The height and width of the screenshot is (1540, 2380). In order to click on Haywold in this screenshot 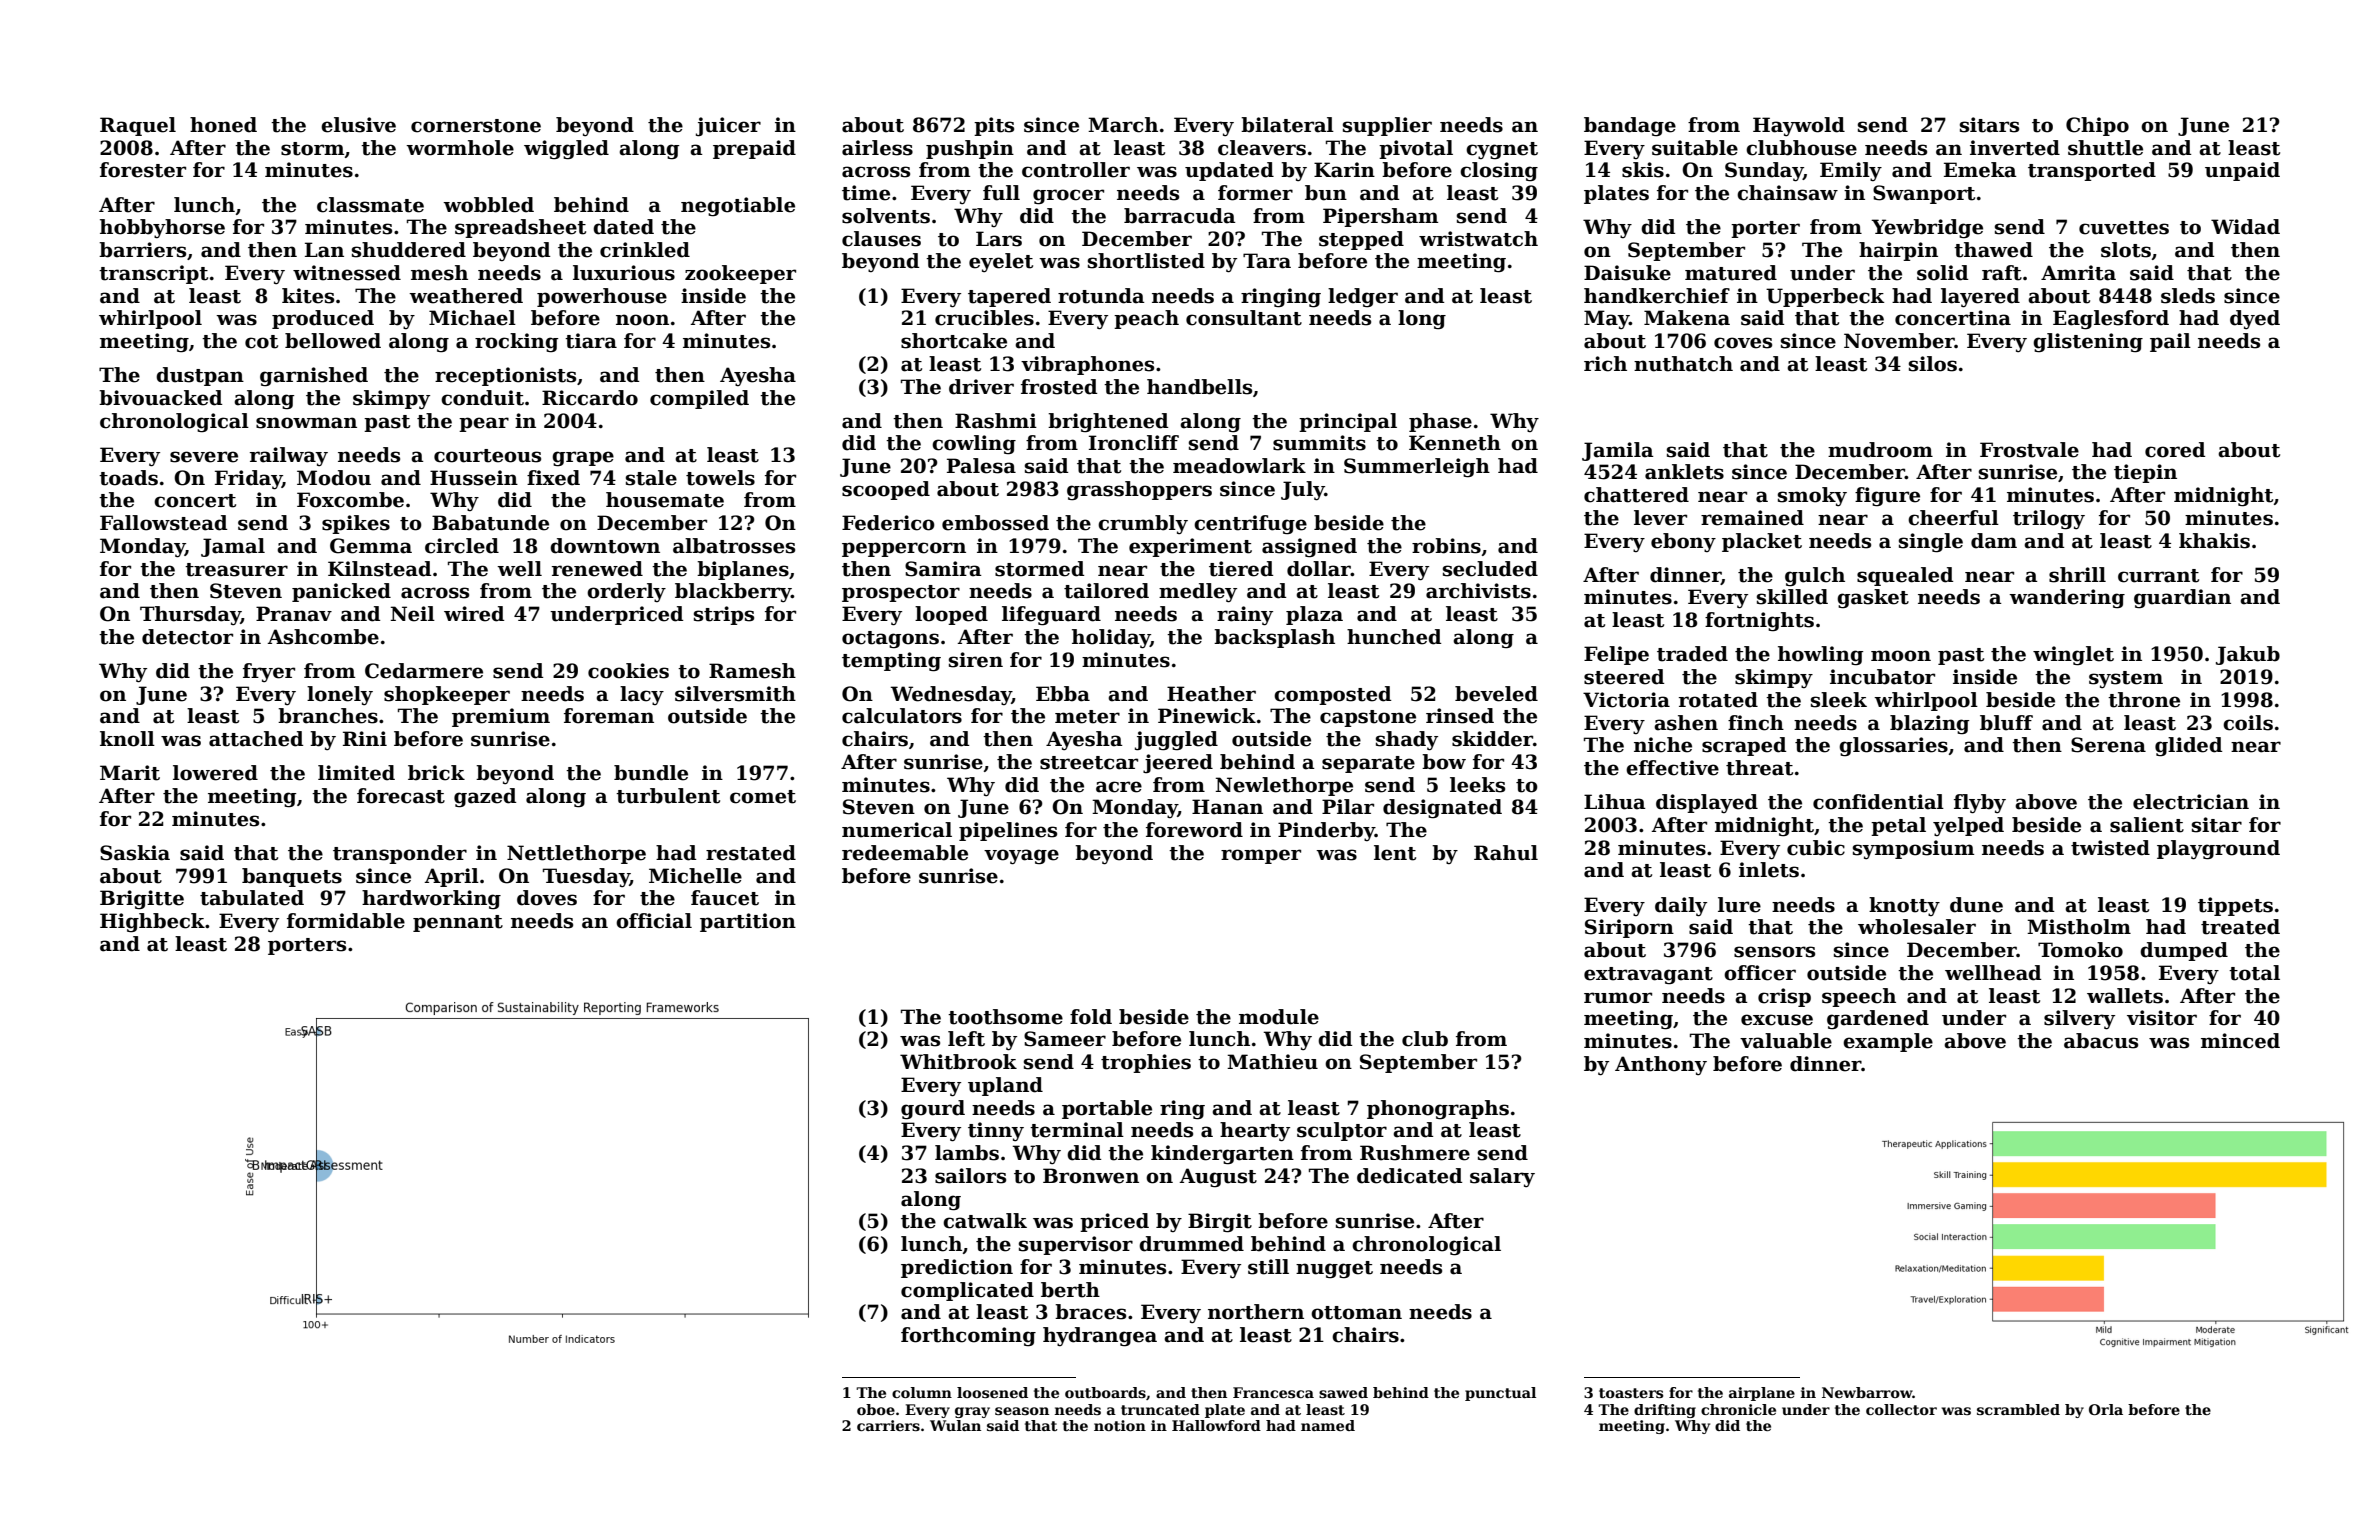, I will do `click(1799, 126)`.
